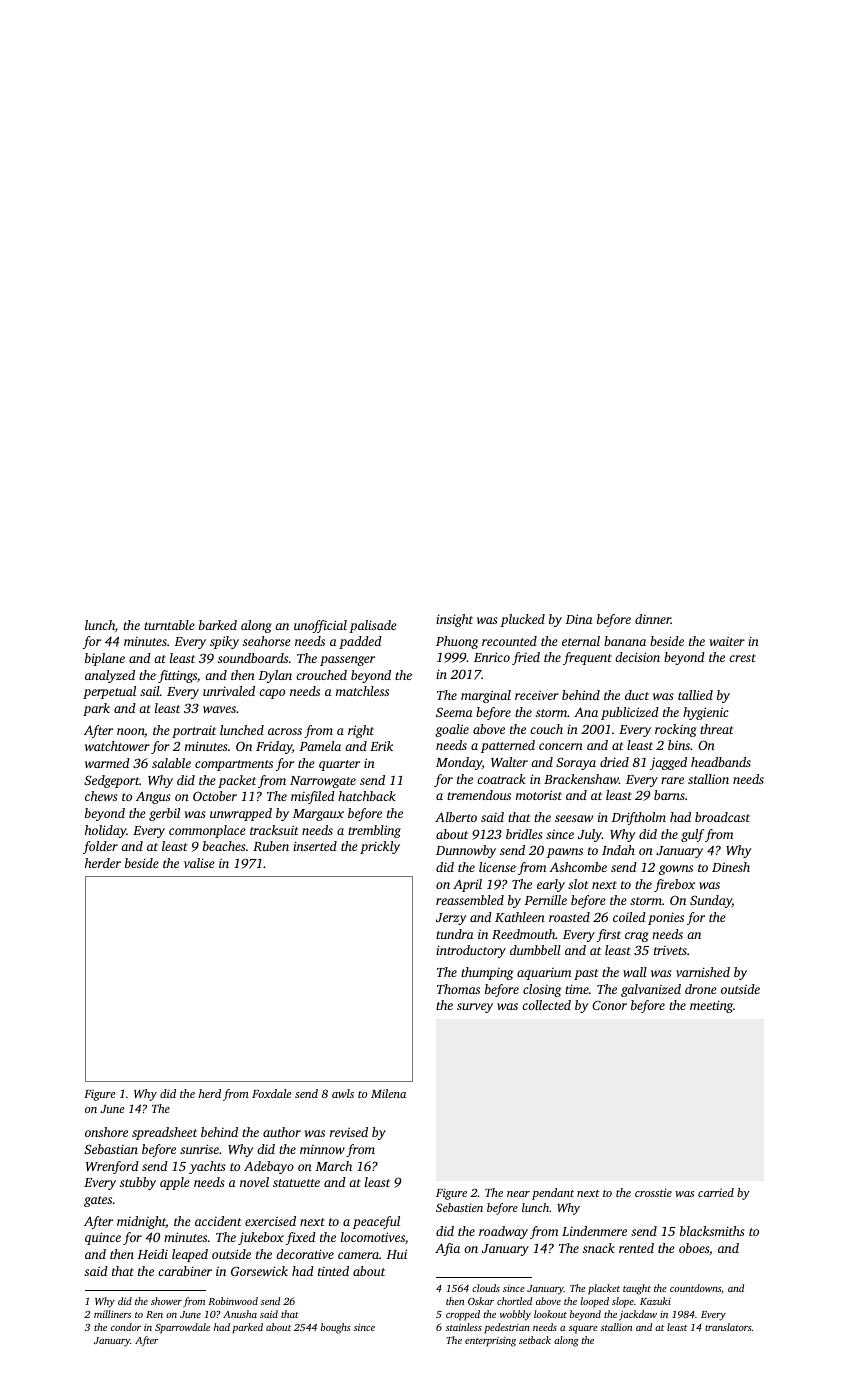  I want to click on milliners, so click(112, 1314).
